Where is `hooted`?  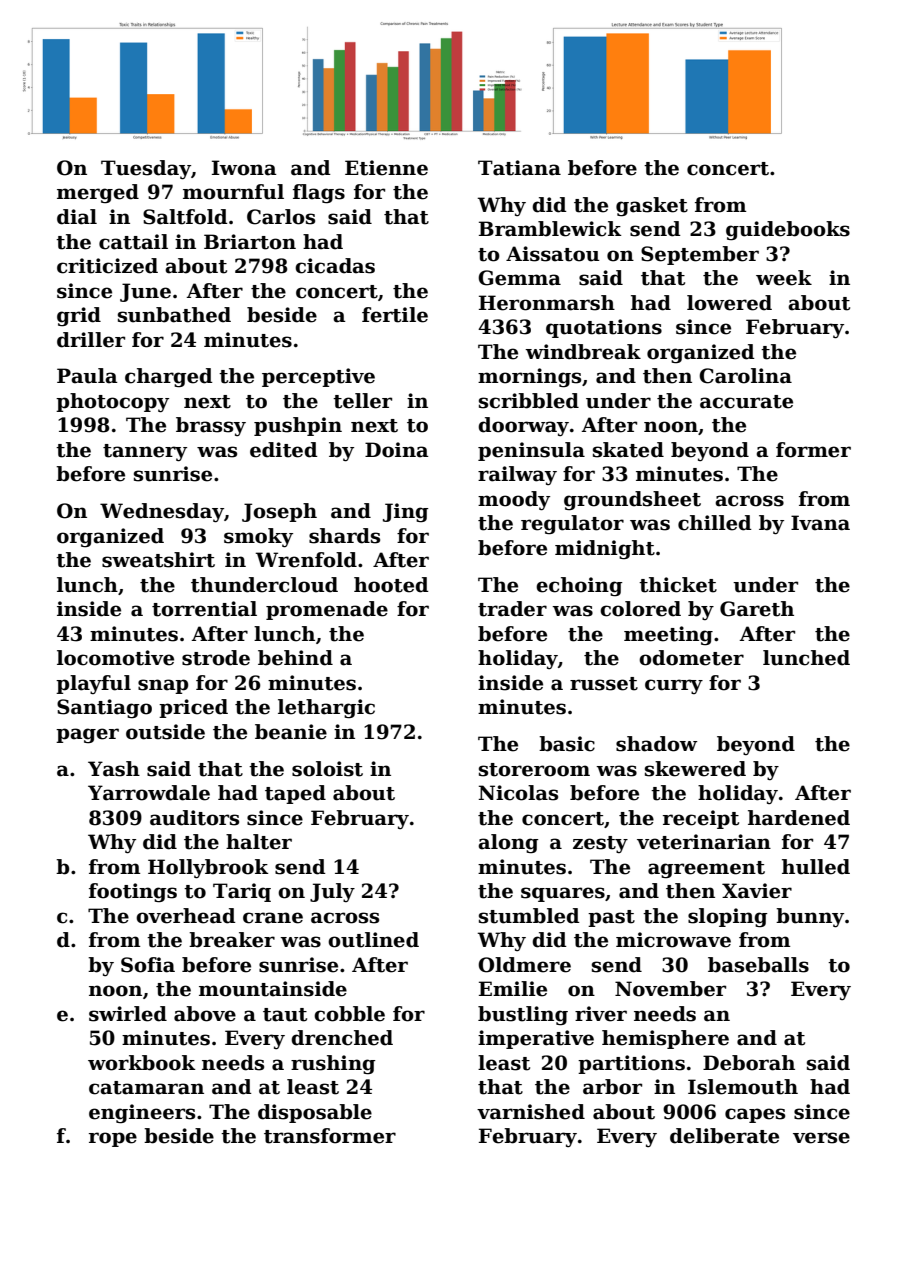
hooted is located at coordinates (391, 585).
